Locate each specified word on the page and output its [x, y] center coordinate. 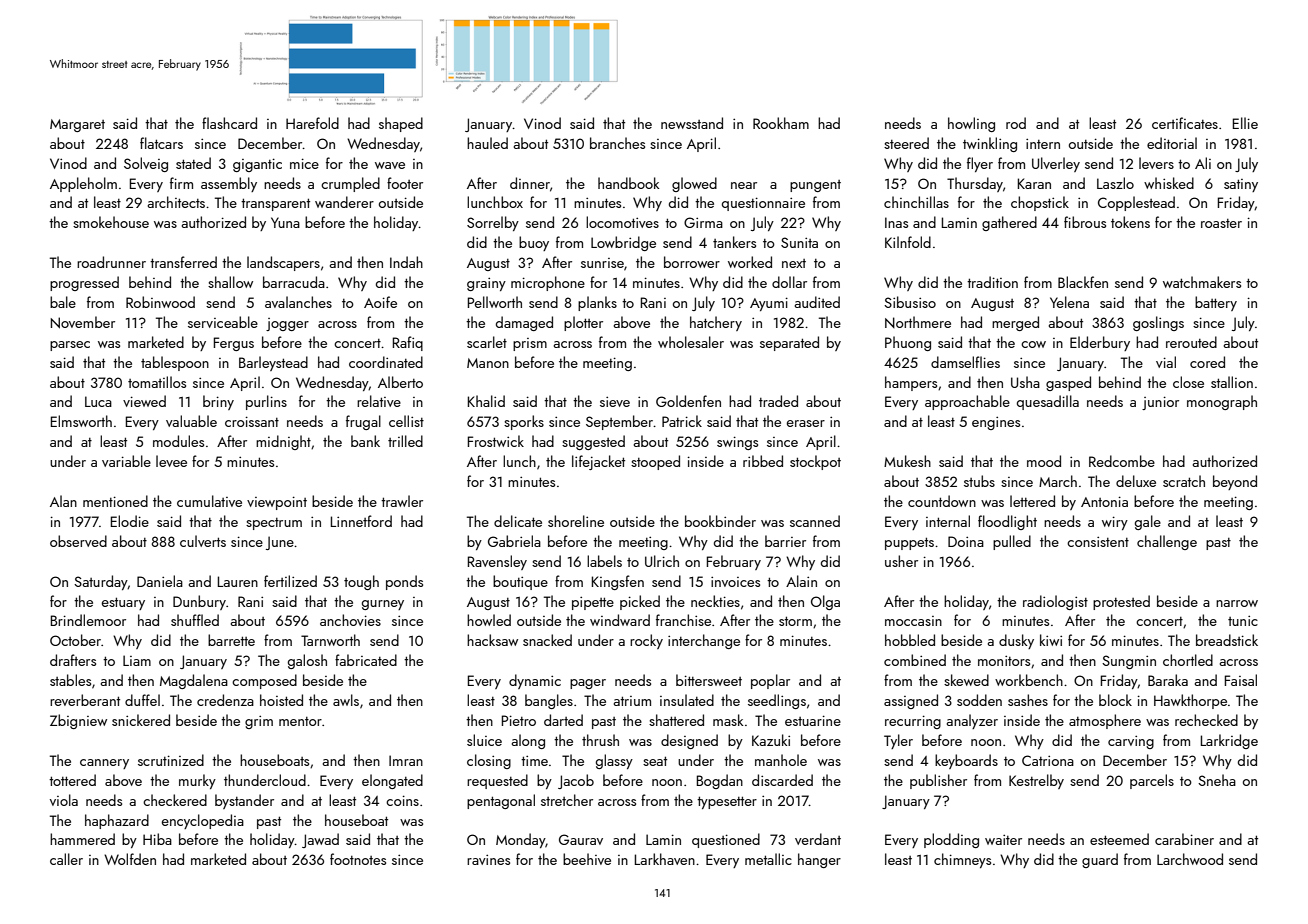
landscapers [283, 263]
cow [1033, 344]
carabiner [1184, 839]
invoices [735, 581]
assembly [229, 184]
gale [1148, 522]
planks [597, 303]
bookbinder [720, 521]
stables [70, 680]
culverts [203, 541]
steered [906, 143]
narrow [1237, 603]
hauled [487, 143]
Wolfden [130, 859]
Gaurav [581, 839]
